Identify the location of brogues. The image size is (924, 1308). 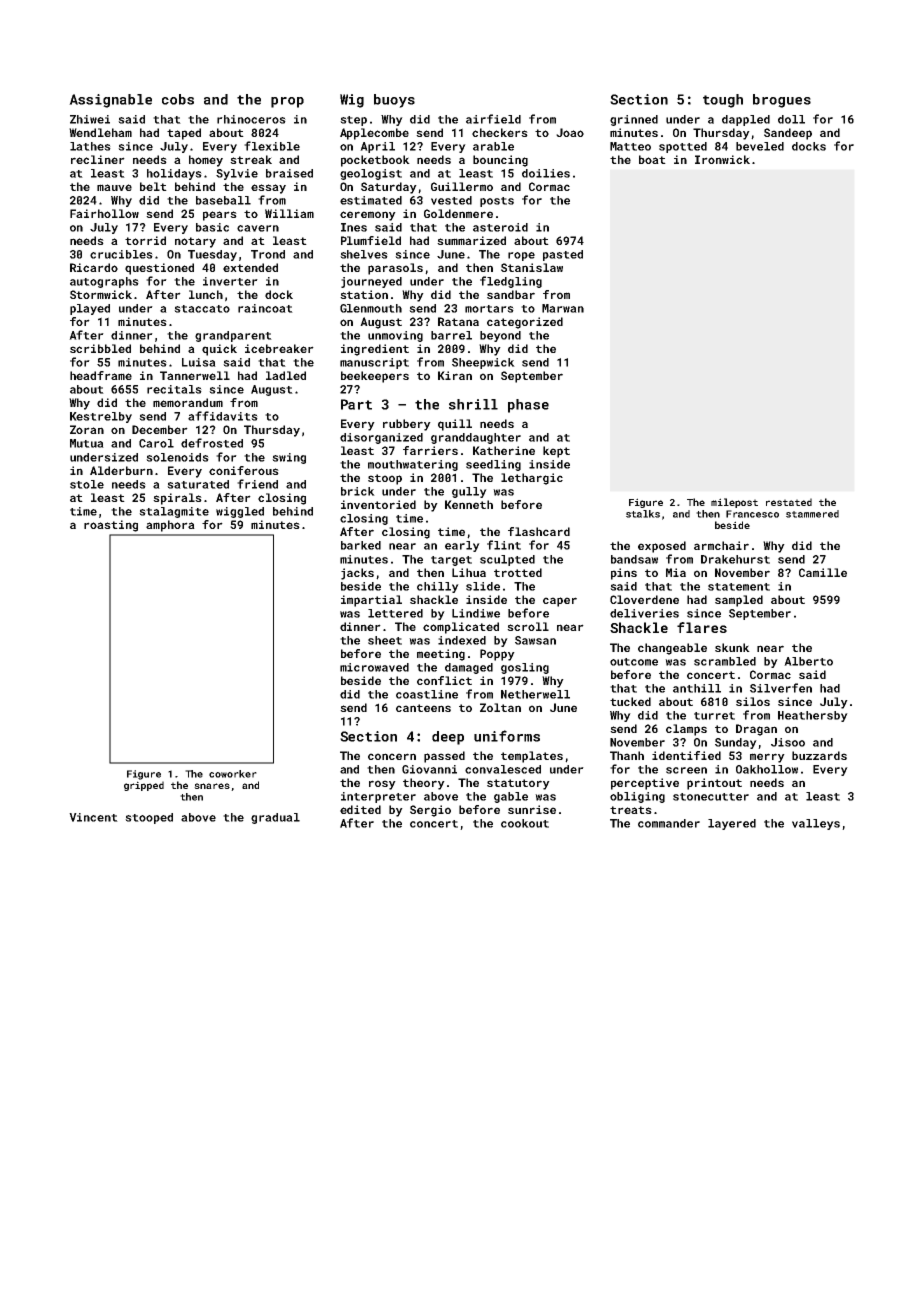
(782, 101).
